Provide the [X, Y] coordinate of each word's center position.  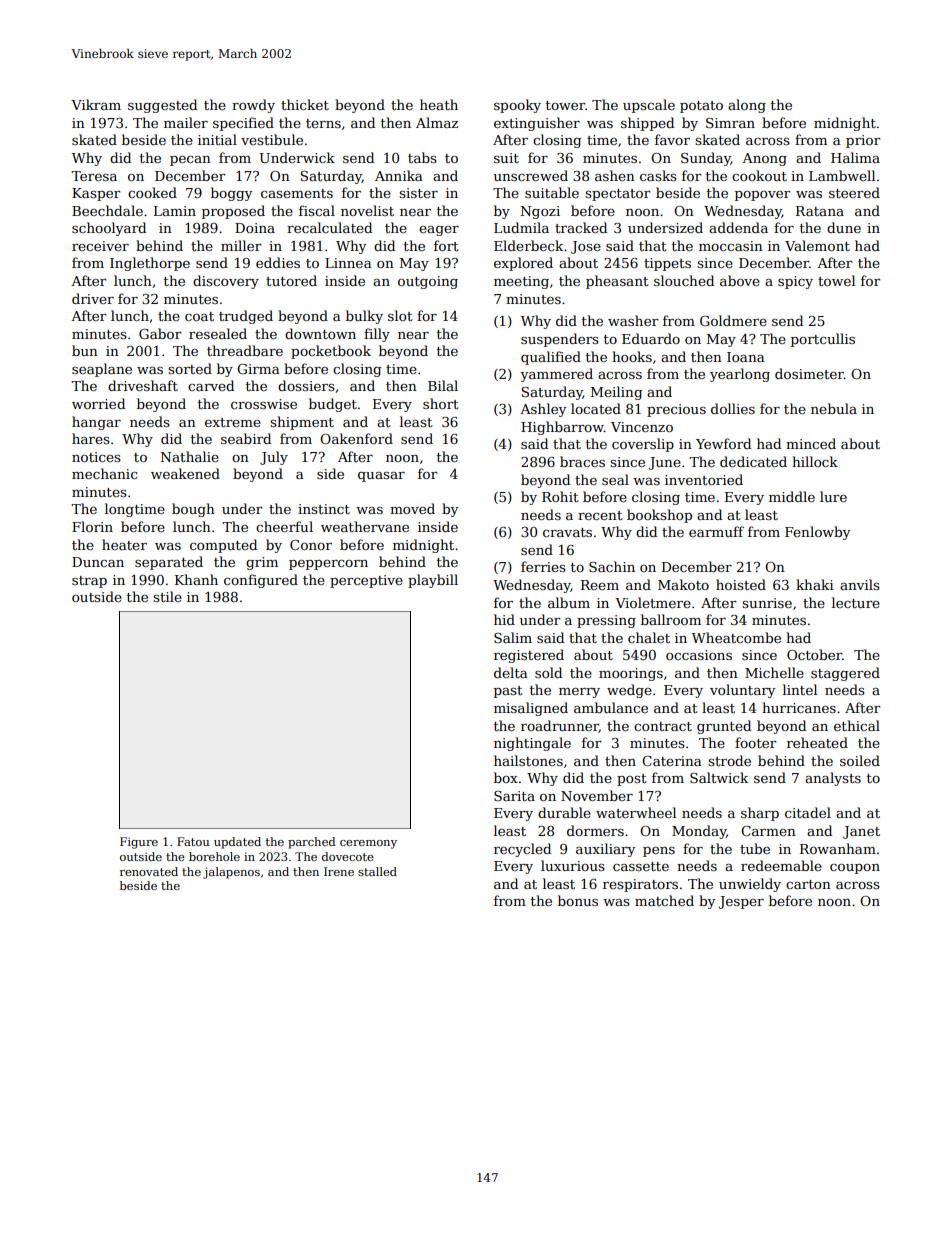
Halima [855, 157]
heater [124, 544]
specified [243, 124]
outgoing [428, 282]
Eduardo [651, 338]
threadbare [245, 350]
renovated [149, 871]
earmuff [716, 531]
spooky [517, 106]
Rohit [560, 496]
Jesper [741, 902]
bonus [578, 900]
